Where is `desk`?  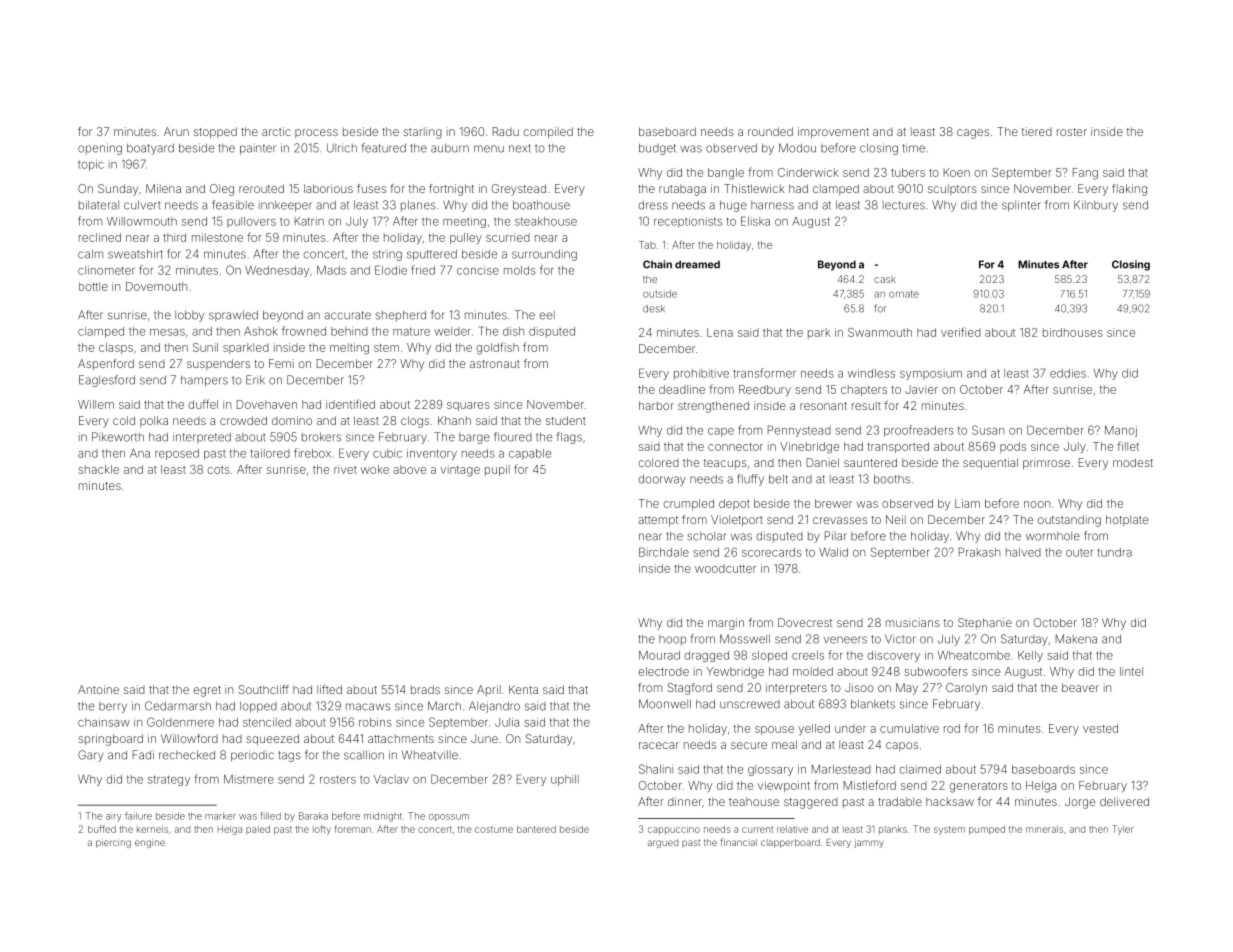 desk is located at coordinates (654, 309).
